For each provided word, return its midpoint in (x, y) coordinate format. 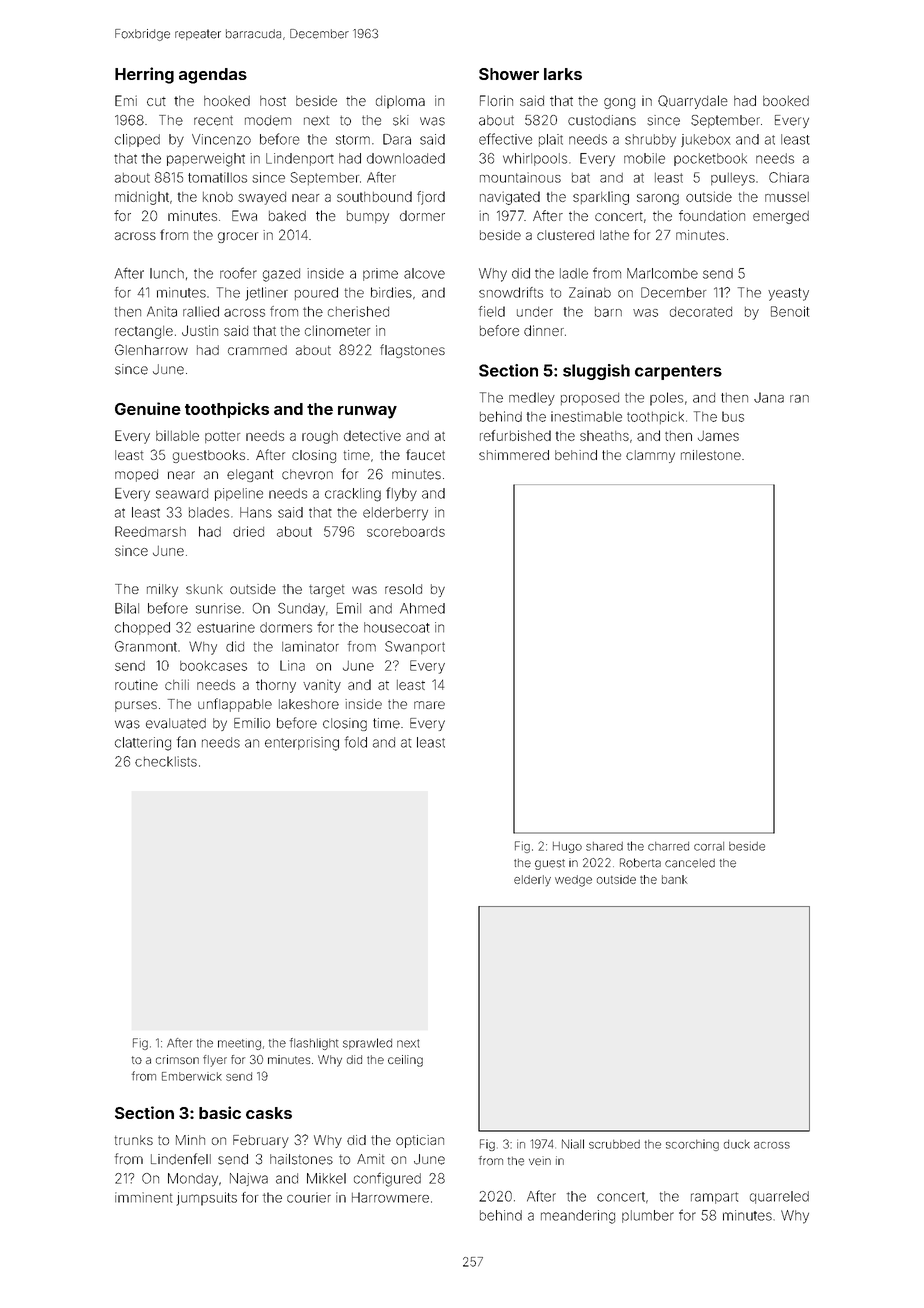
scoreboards (406, 532)
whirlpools (535, 159)
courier (309, 1197)
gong (619, 103)
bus (733, 416)
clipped (137, 140)
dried (248, 531)
